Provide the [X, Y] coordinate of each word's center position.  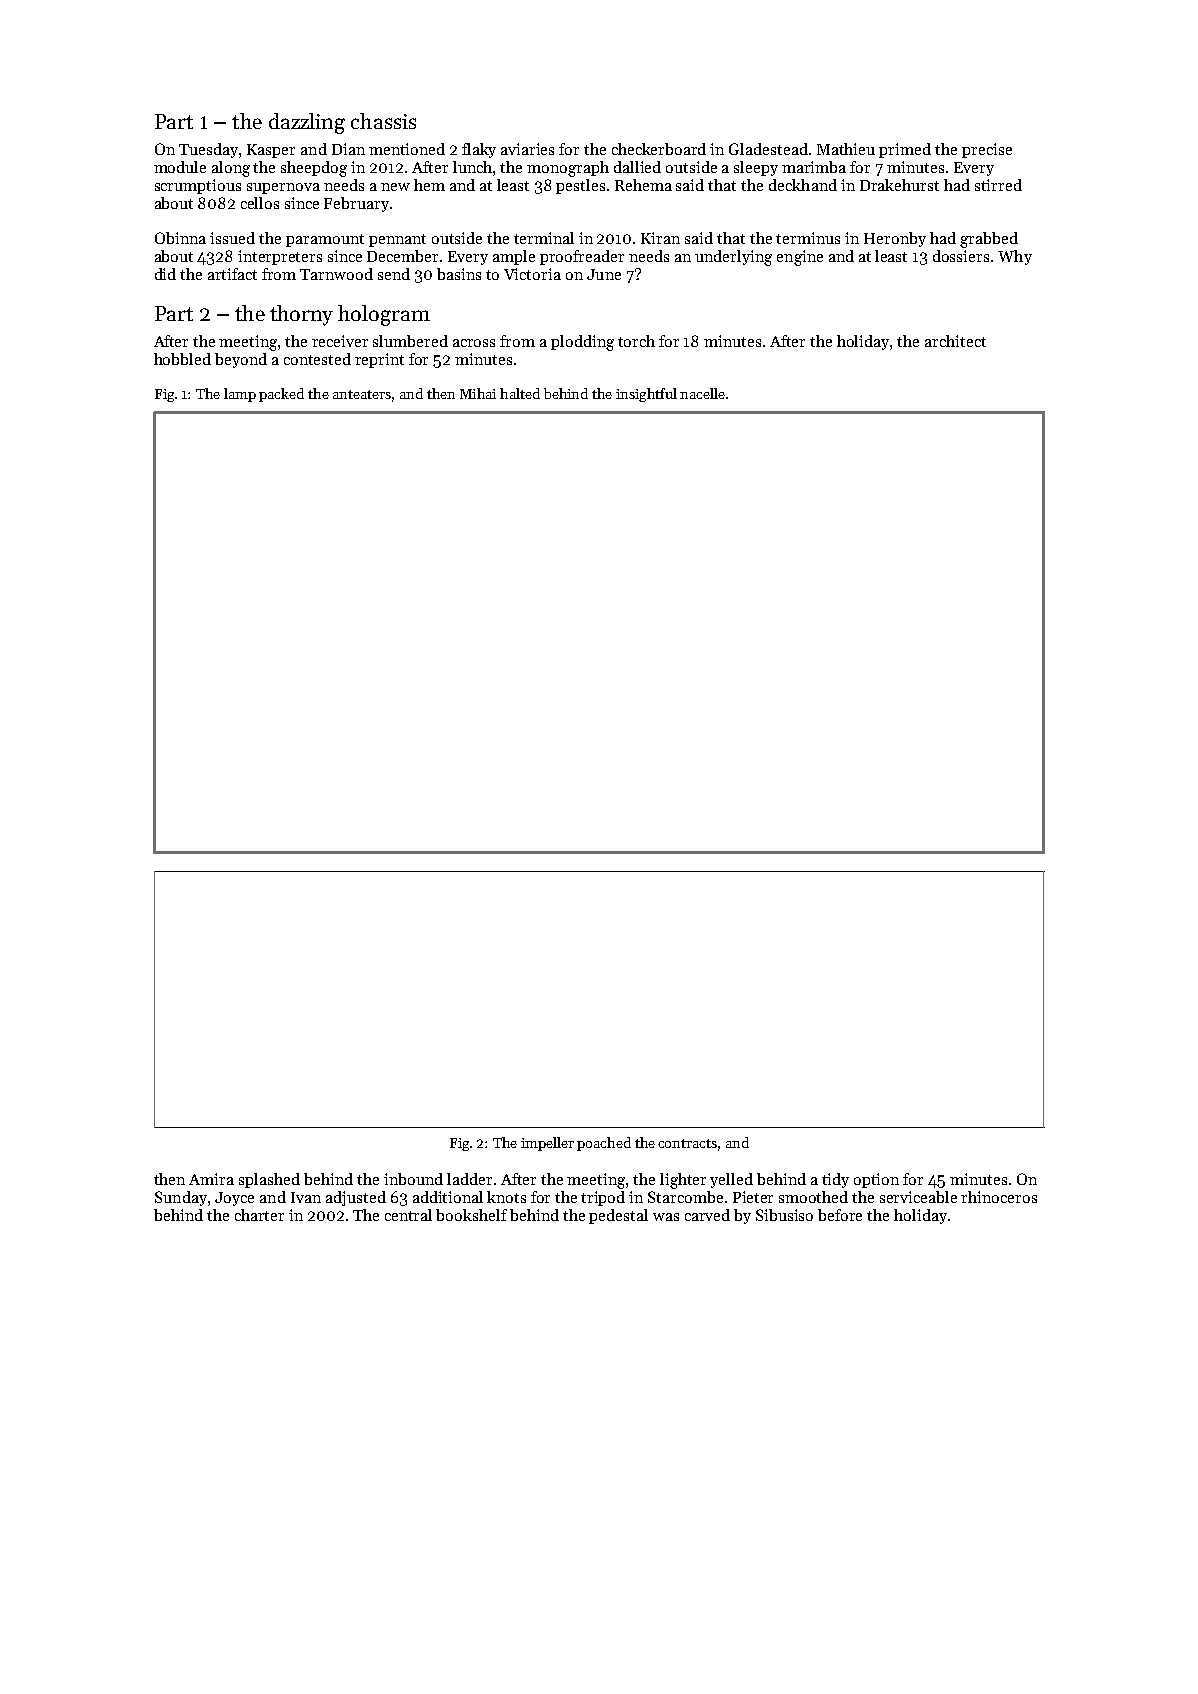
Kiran [660, 238]
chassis [383, 121]
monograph [568, 169]
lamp [240, 395]
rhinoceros [999, 1197]
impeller [547, 1144]
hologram [384, 315]
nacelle [702, 393]
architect [955, 341]
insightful [646, 395]
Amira [211, 1179]
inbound [413, 1179]
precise [987, 150]
